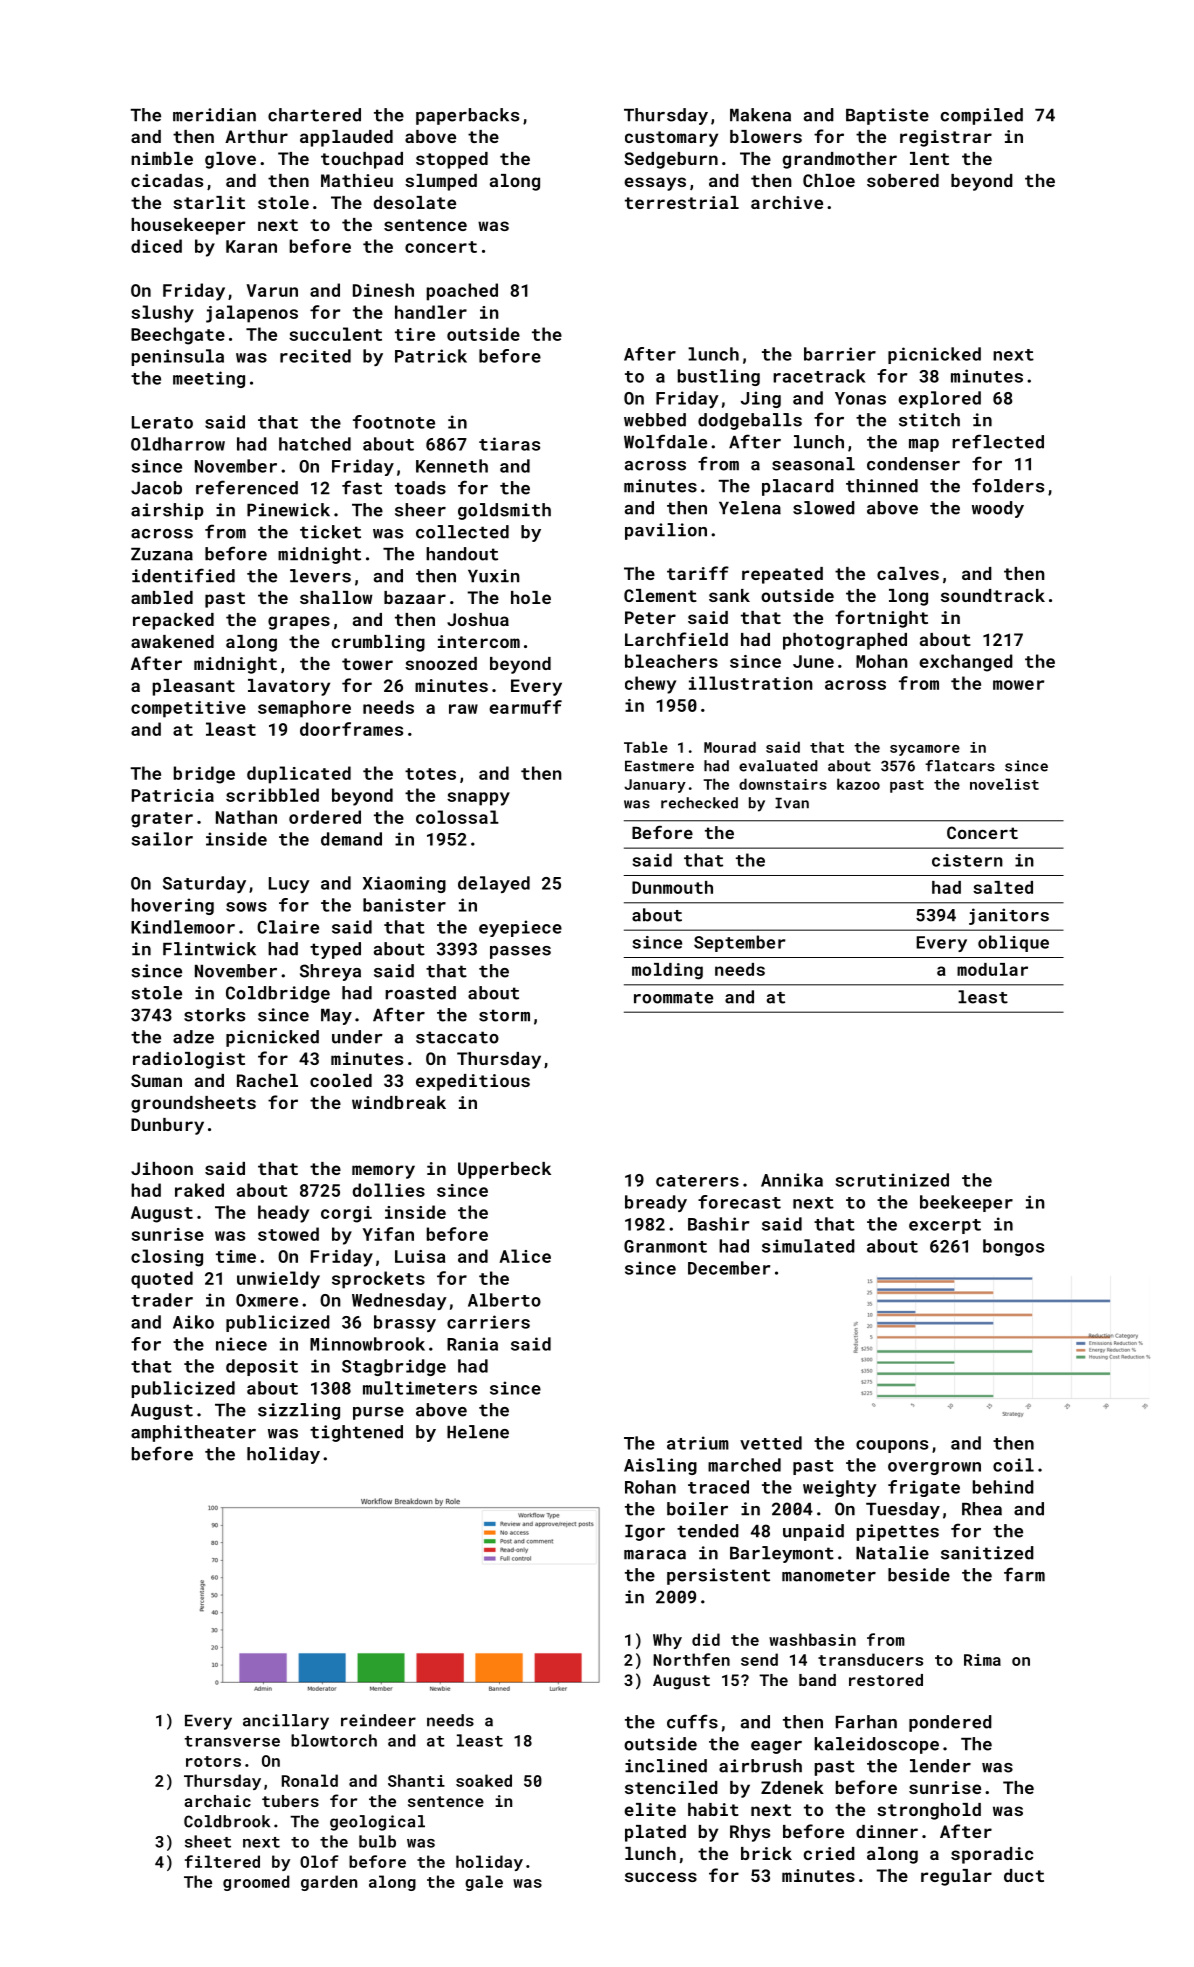  Describe the element at coordinates (676, 639) in the screenshot. I see `Larchfield` at that location.
